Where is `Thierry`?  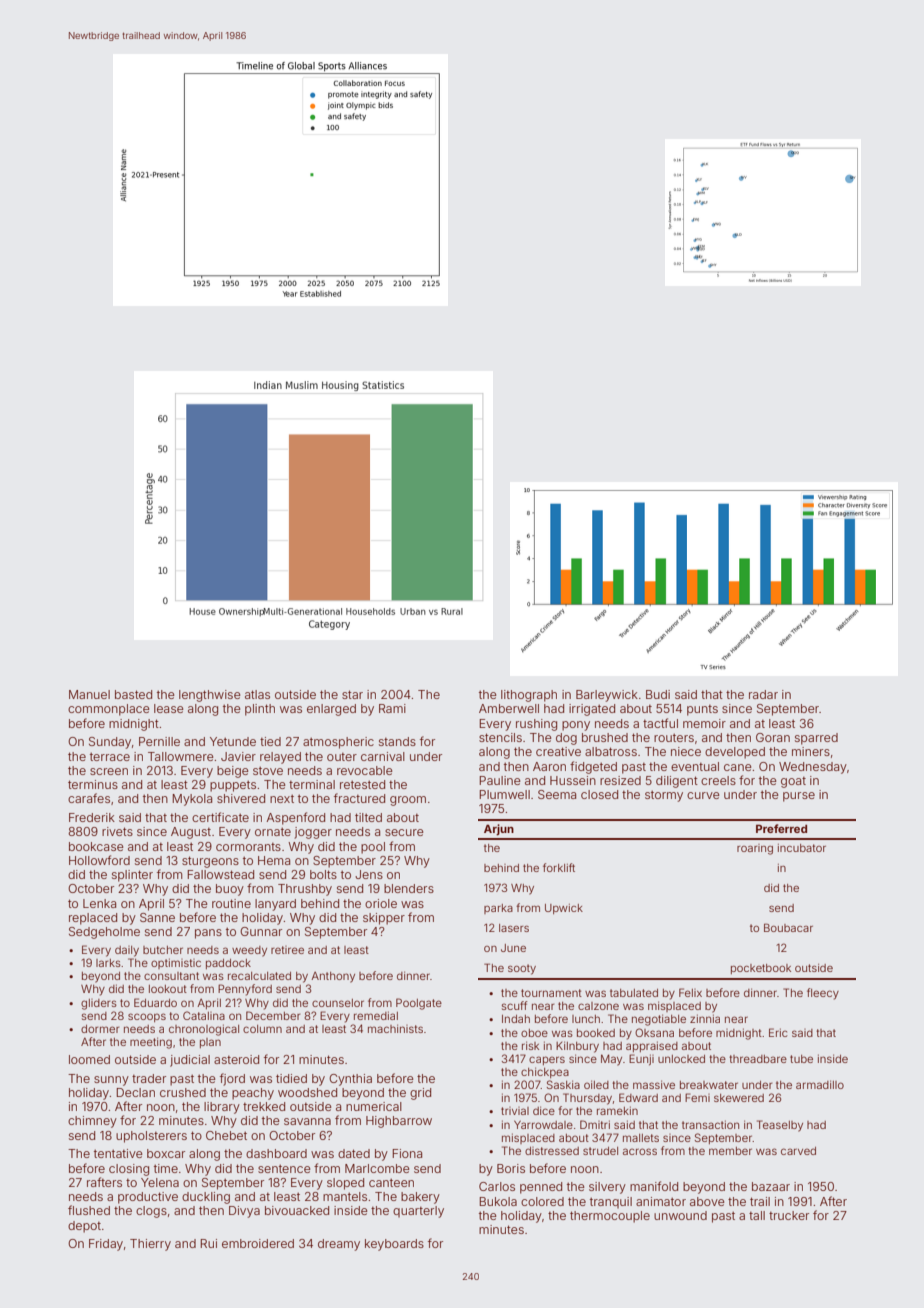 Thierry is located at coordinates (150, 1245).
